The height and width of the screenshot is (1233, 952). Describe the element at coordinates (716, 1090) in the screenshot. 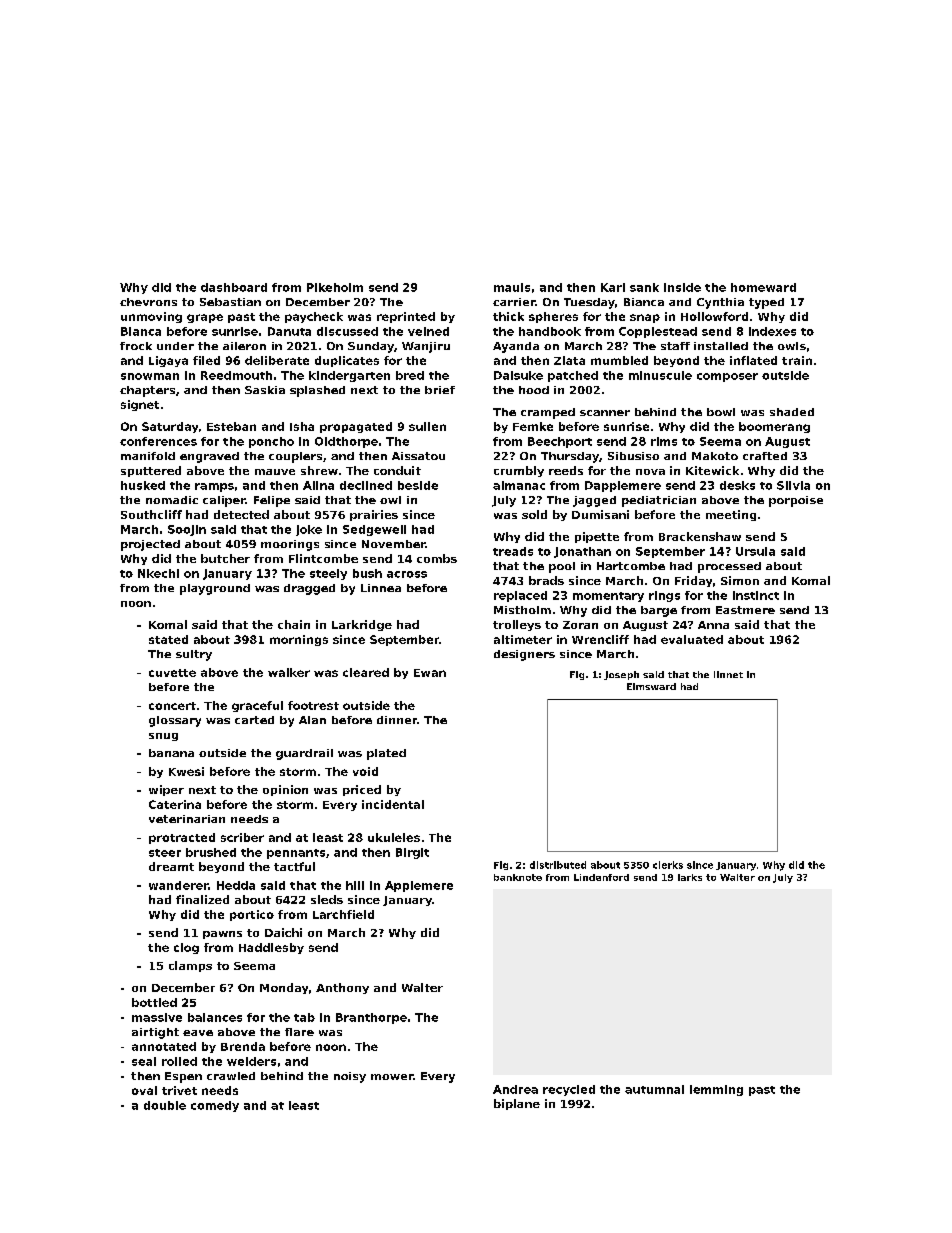

I see `lemming` at that location.
